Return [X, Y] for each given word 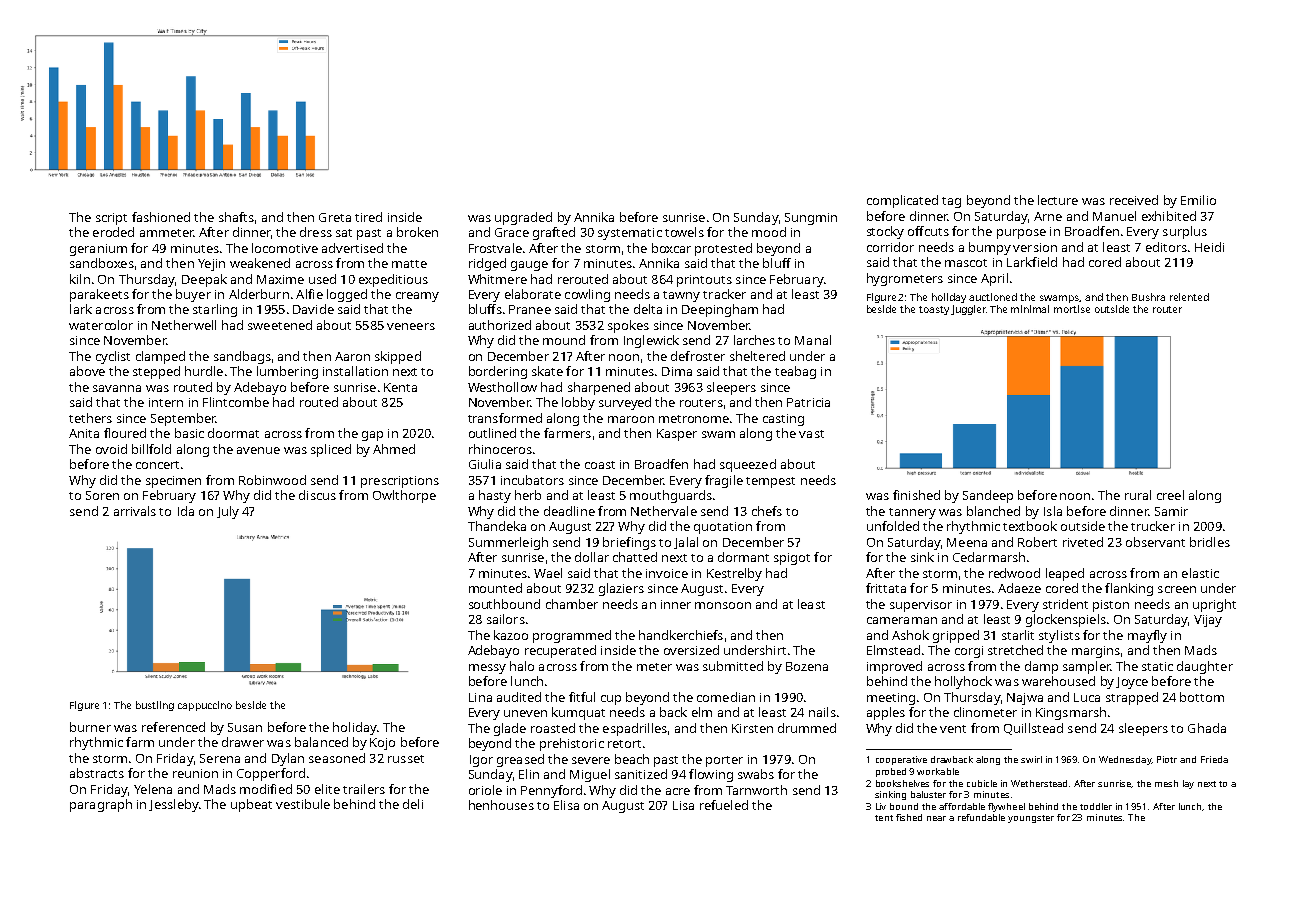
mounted [495, 588]
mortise [1072, 309]
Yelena [153, 789]
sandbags [242, 357]
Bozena [807, 666]
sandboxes [102, 263]
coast [600, 465]
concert [157, 465]
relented [1189, 297]
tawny [681, 296]
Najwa [1025, 699]
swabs [756, 774]
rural [1138, 495]
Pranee [530, 309]
